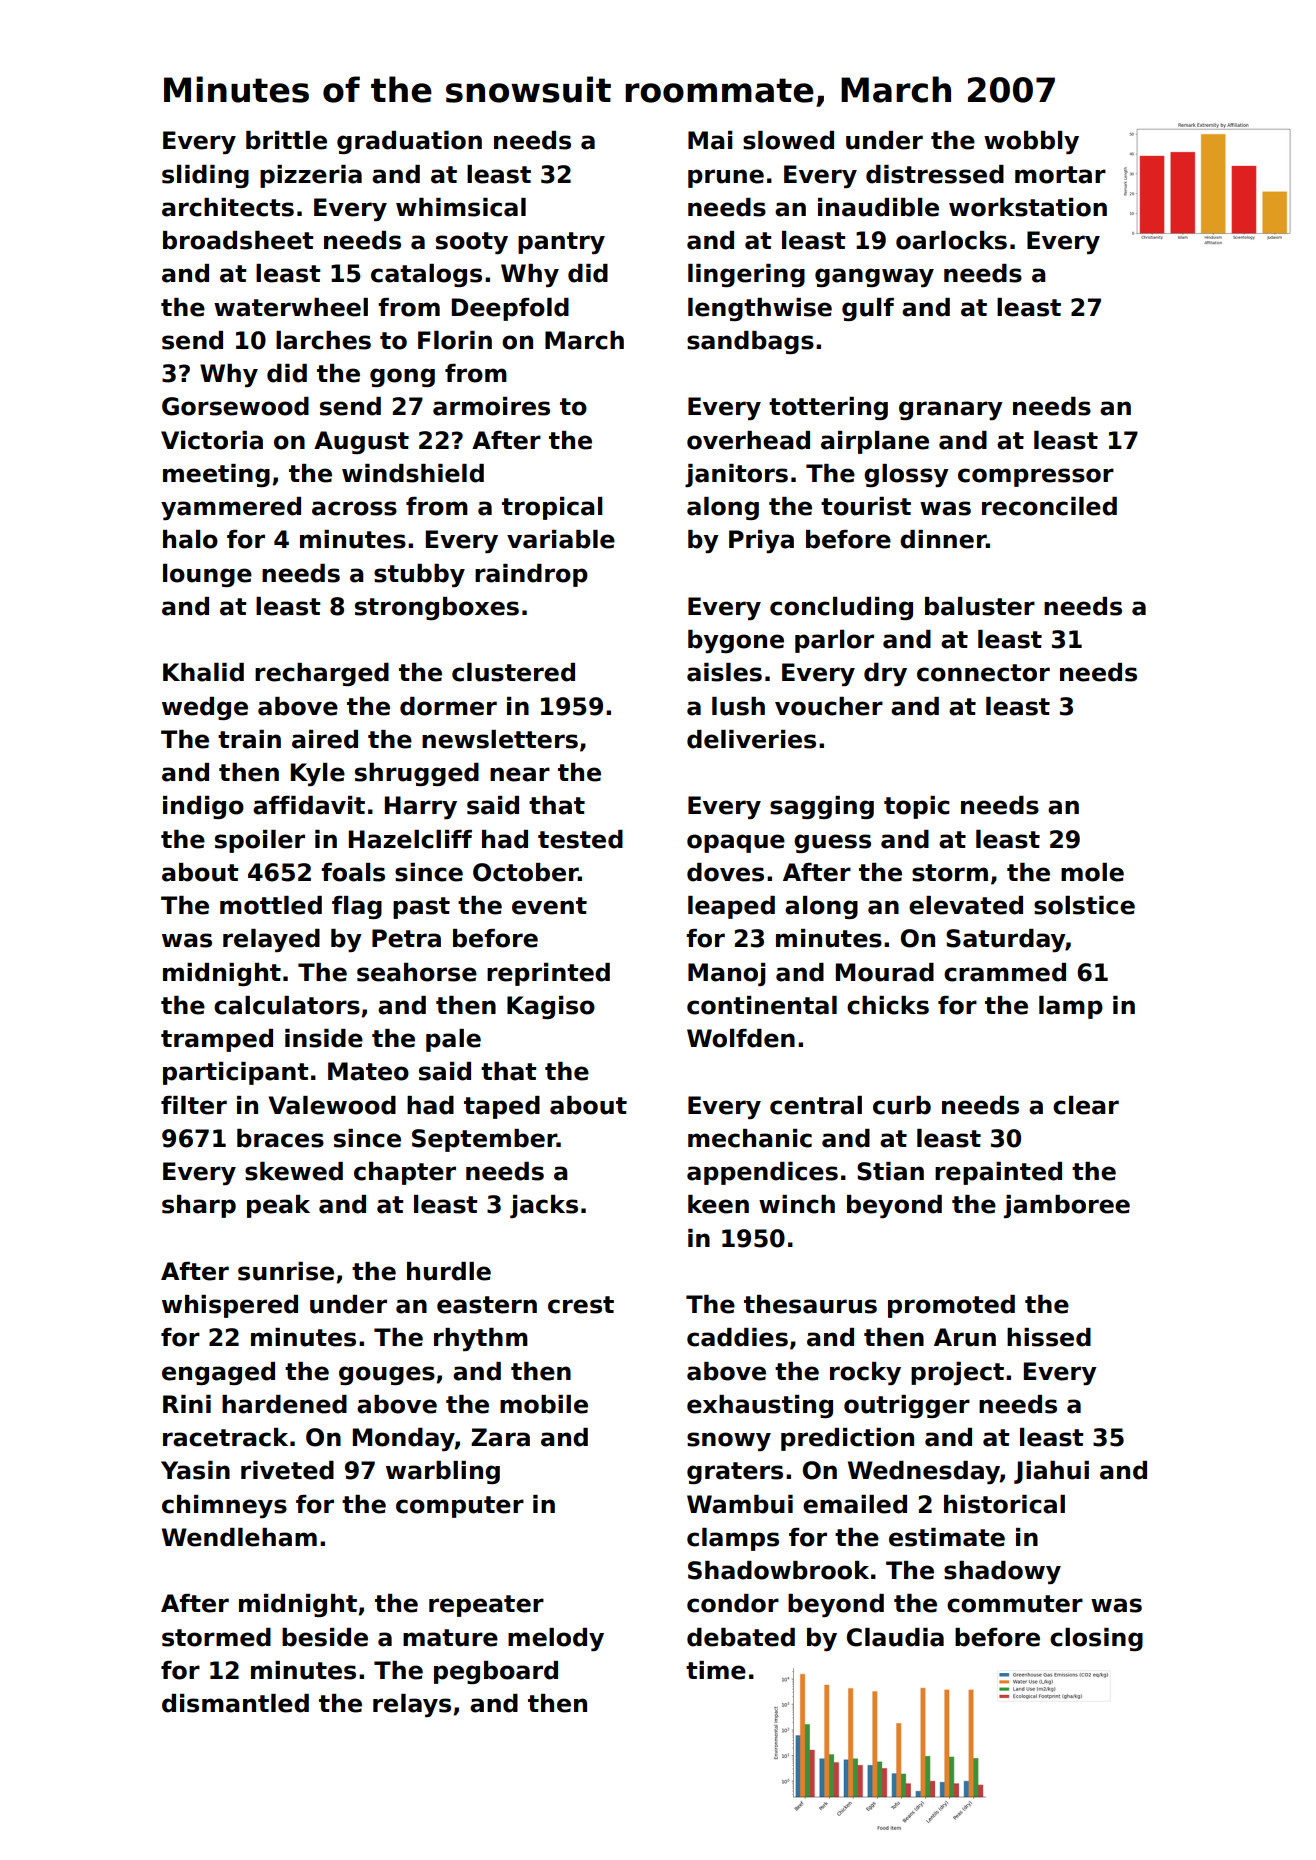  I want to click on armoires, so click(491, 406).
